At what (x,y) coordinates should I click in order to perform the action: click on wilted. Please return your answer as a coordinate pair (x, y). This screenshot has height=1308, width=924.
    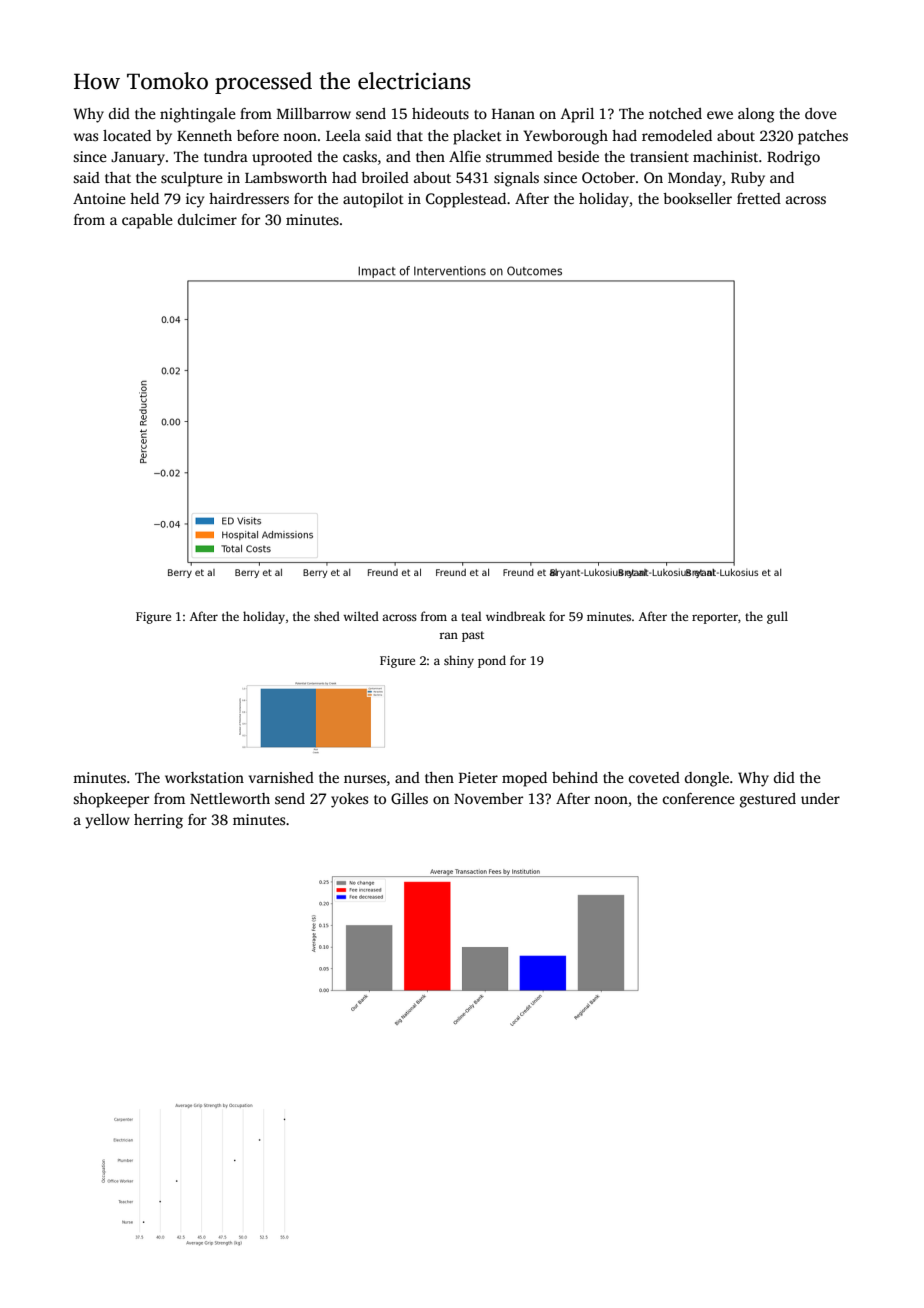
    Looking at the image, I should click on (361, 616).
